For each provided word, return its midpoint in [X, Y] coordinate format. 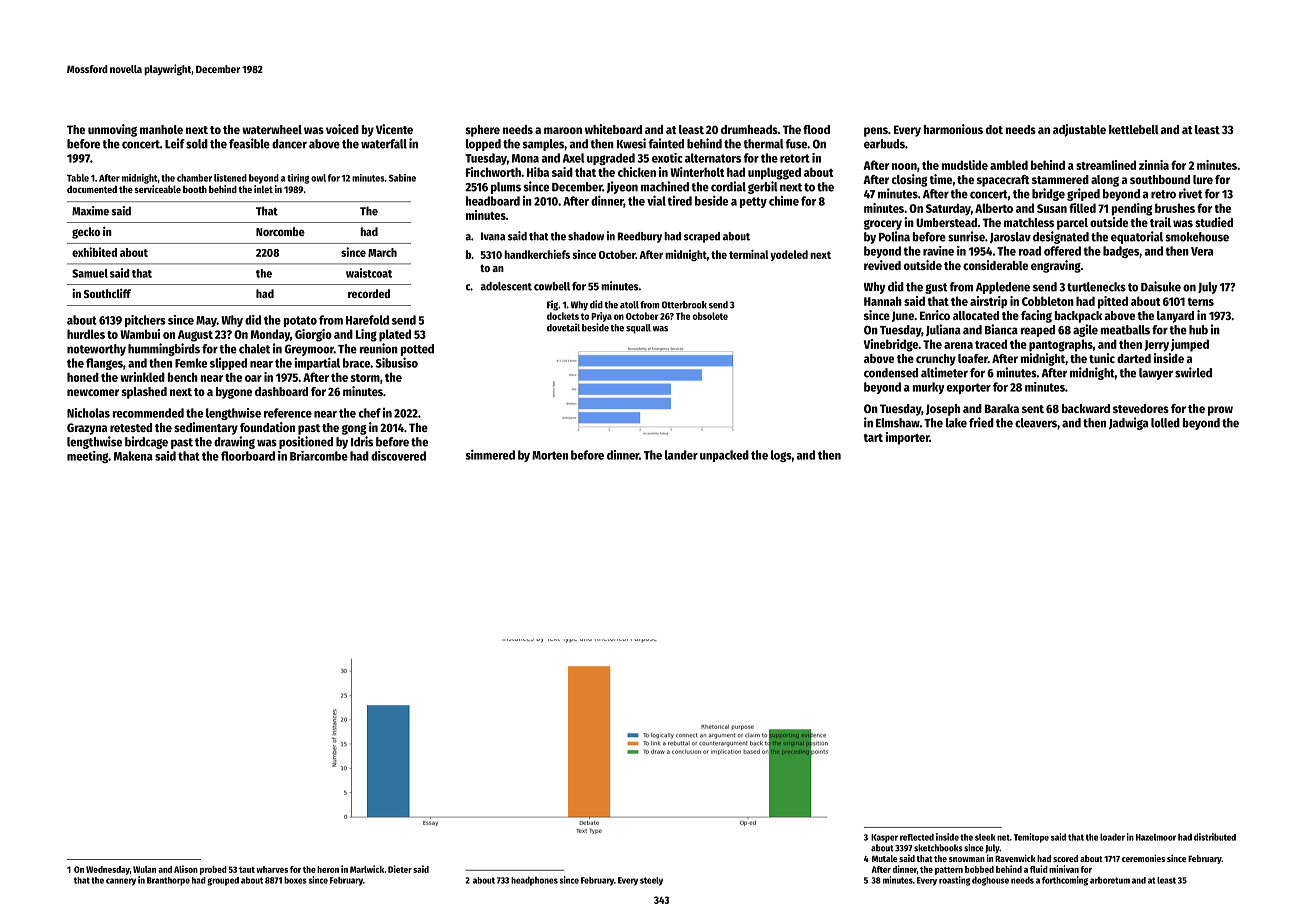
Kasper [884, 838]
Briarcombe [319, 456]
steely [651, 881]
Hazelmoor [1156, 837]
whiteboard [613, 129]
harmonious [953, 129]
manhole [161, 129]
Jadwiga [1128, 423]
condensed [891, 373]
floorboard [248, 456]
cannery [121, 882]
